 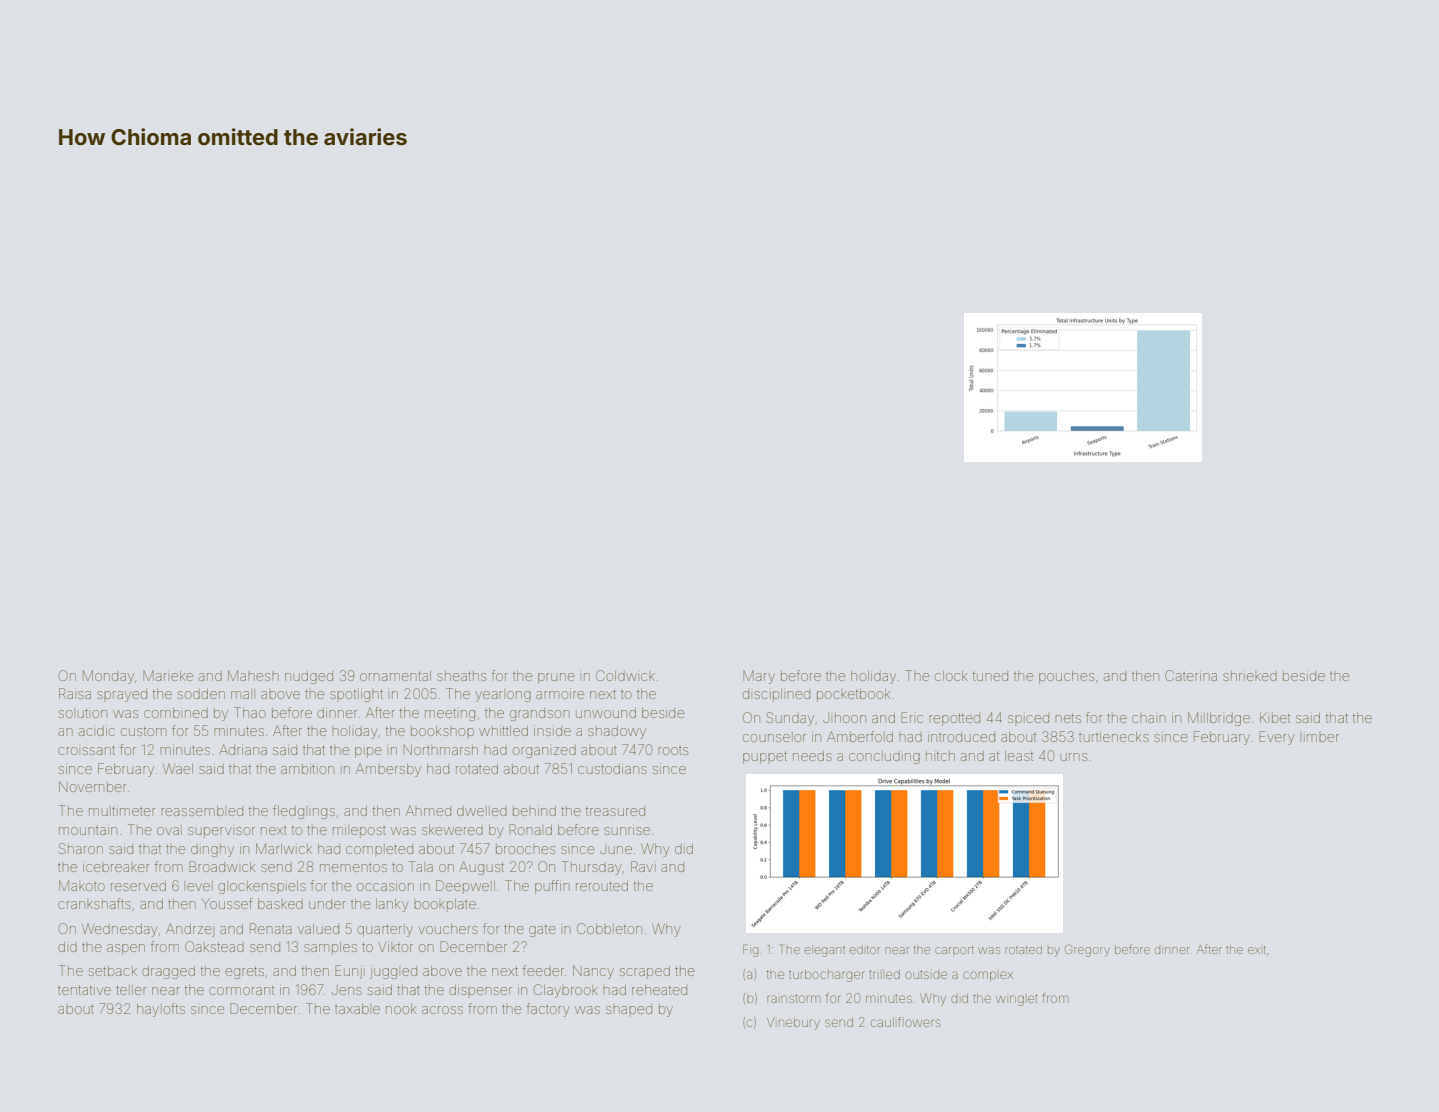 I want to click on Marieke, so click(x=168, y=676).
